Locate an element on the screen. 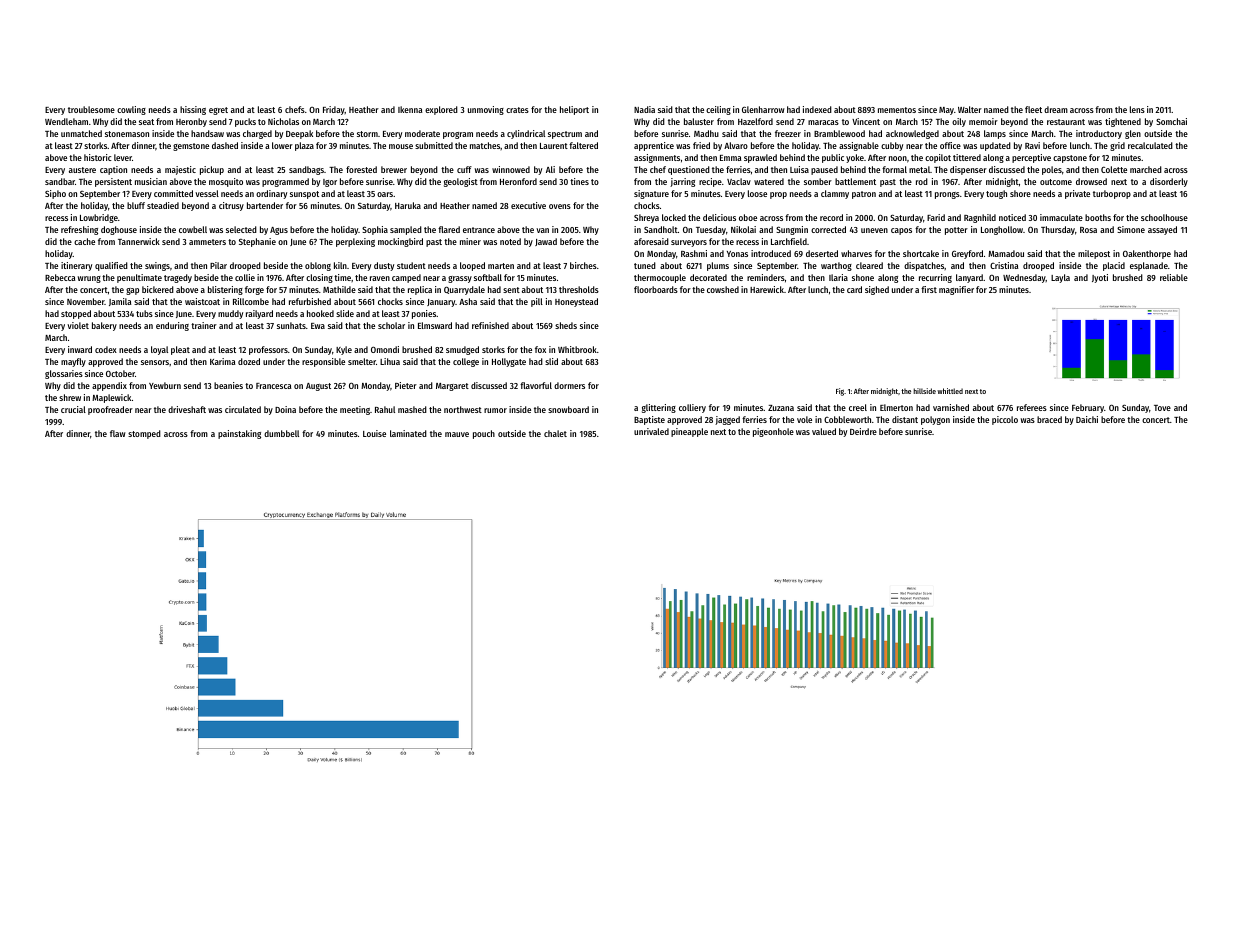 Image resolution: width=1233 pixels, height=952 pixels. formal is located at coordinates (894, 169).
